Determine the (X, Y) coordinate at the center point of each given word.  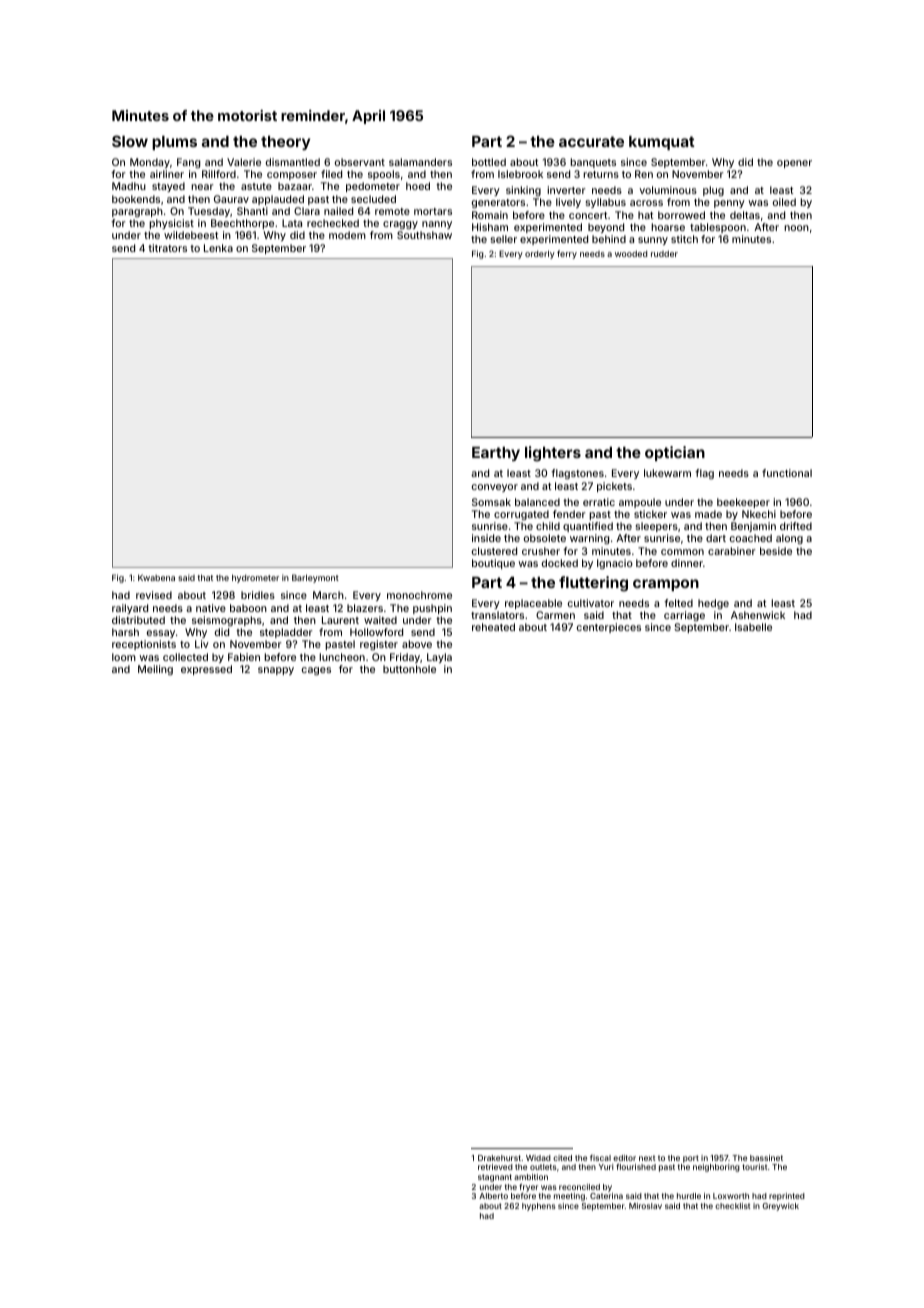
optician (675, 453)
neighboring (716, 1168)
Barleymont (315, 578)
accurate (591, 141)
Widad (538, 1158)
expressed (206, 670)
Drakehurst (499, 1158)
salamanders (420, 162)
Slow (130, 141)
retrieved (495, 1167)
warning (589, 539)
